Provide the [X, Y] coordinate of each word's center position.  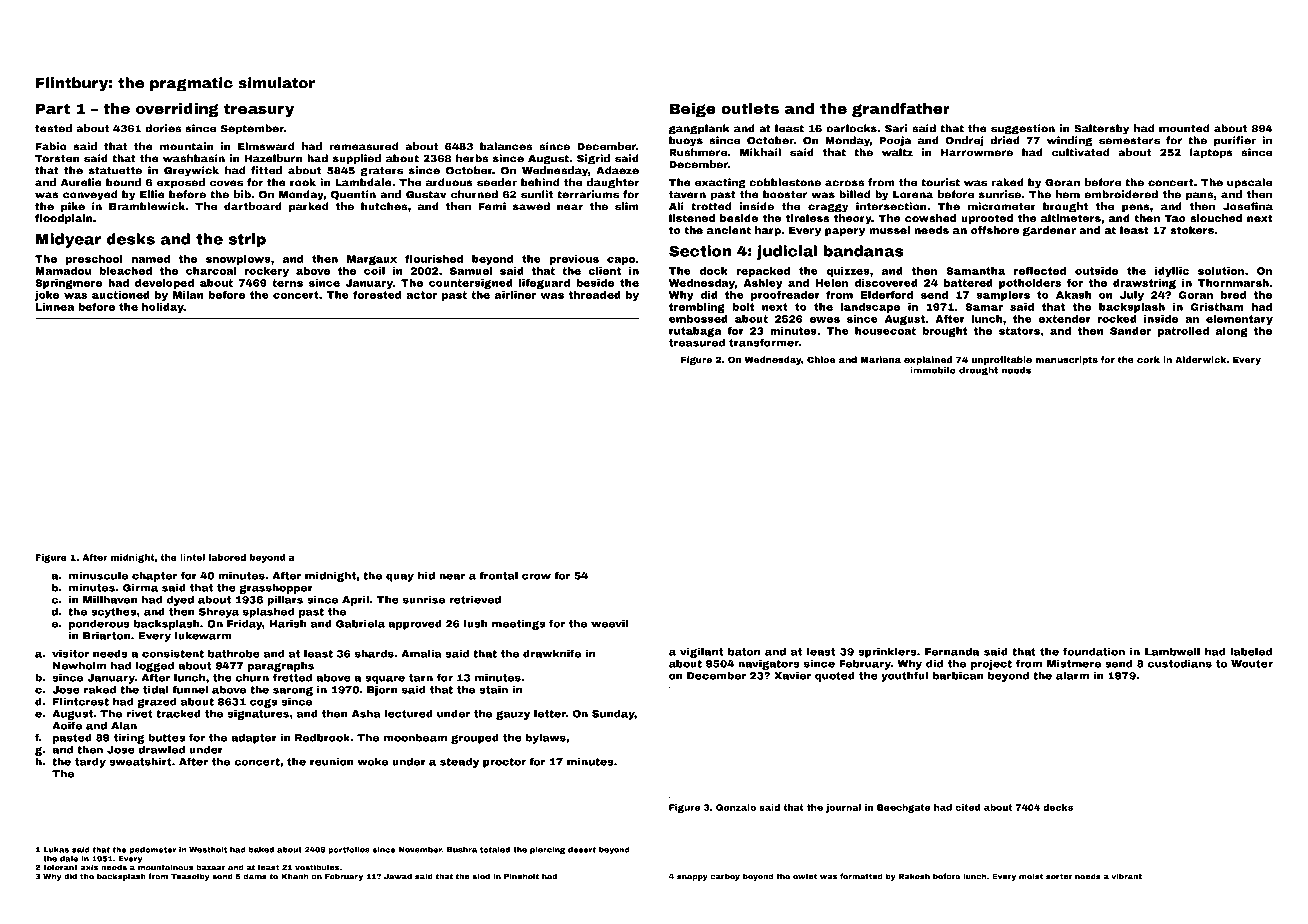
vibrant [1126, 876]
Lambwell [1172, 651]
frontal [498, 575]
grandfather [901, 110]
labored [227, 557]
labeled [1251, 651]
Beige [693, 110]
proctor [504, 763]
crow [536, 576]
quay [400, 577]
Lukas [56, 850]
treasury [259, 110]
